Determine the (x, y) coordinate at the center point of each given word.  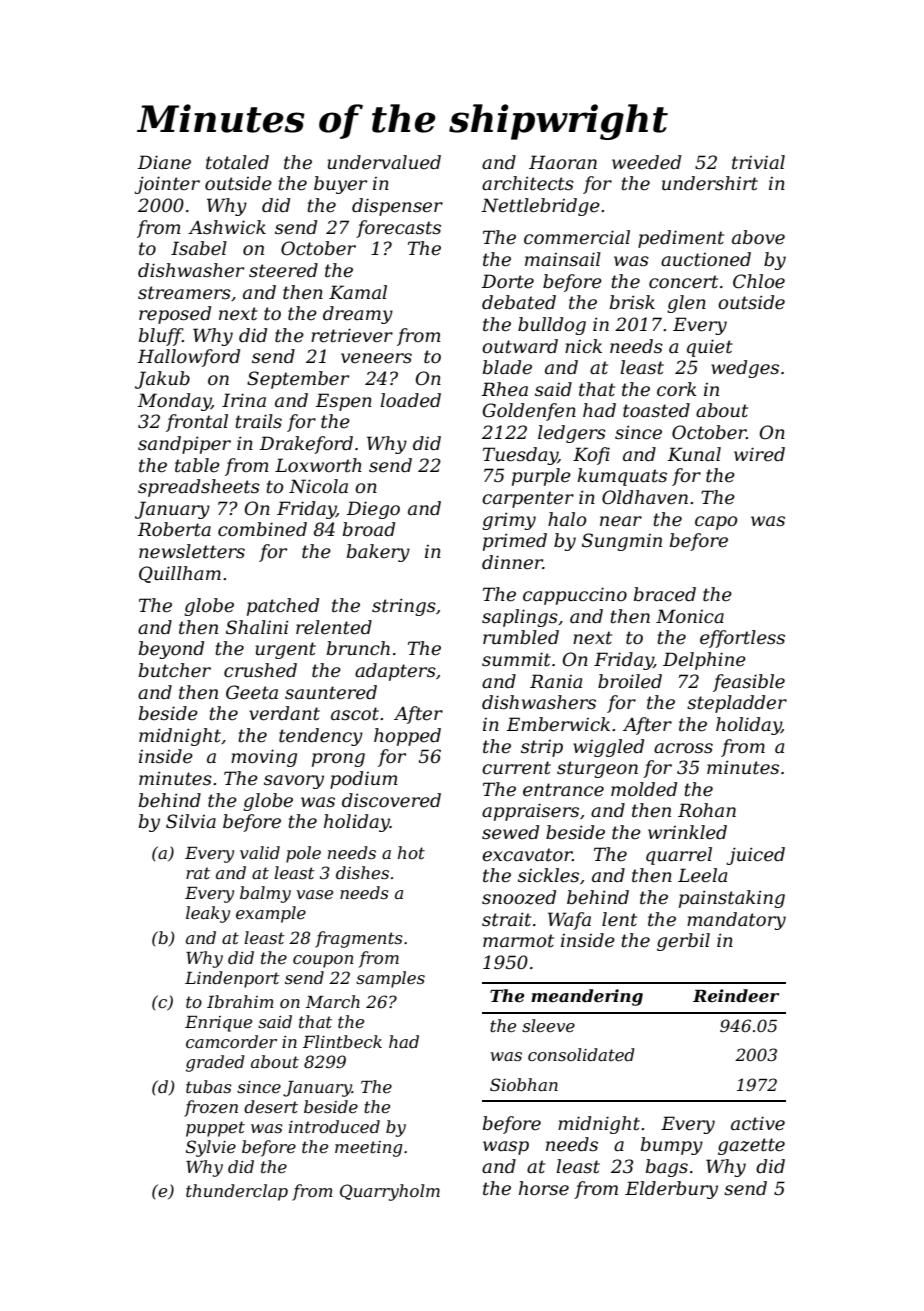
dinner (512, 562)
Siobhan (524, 1084)
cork (677, 389)
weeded (646, 162)
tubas (209, 1086)
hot (411, 852)
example (271, 914)
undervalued (384, 162)
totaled (237, 162)
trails (258, 421)
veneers (376, 358)
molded (644, 789)
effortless (742, 639)
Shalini (257, 627)
